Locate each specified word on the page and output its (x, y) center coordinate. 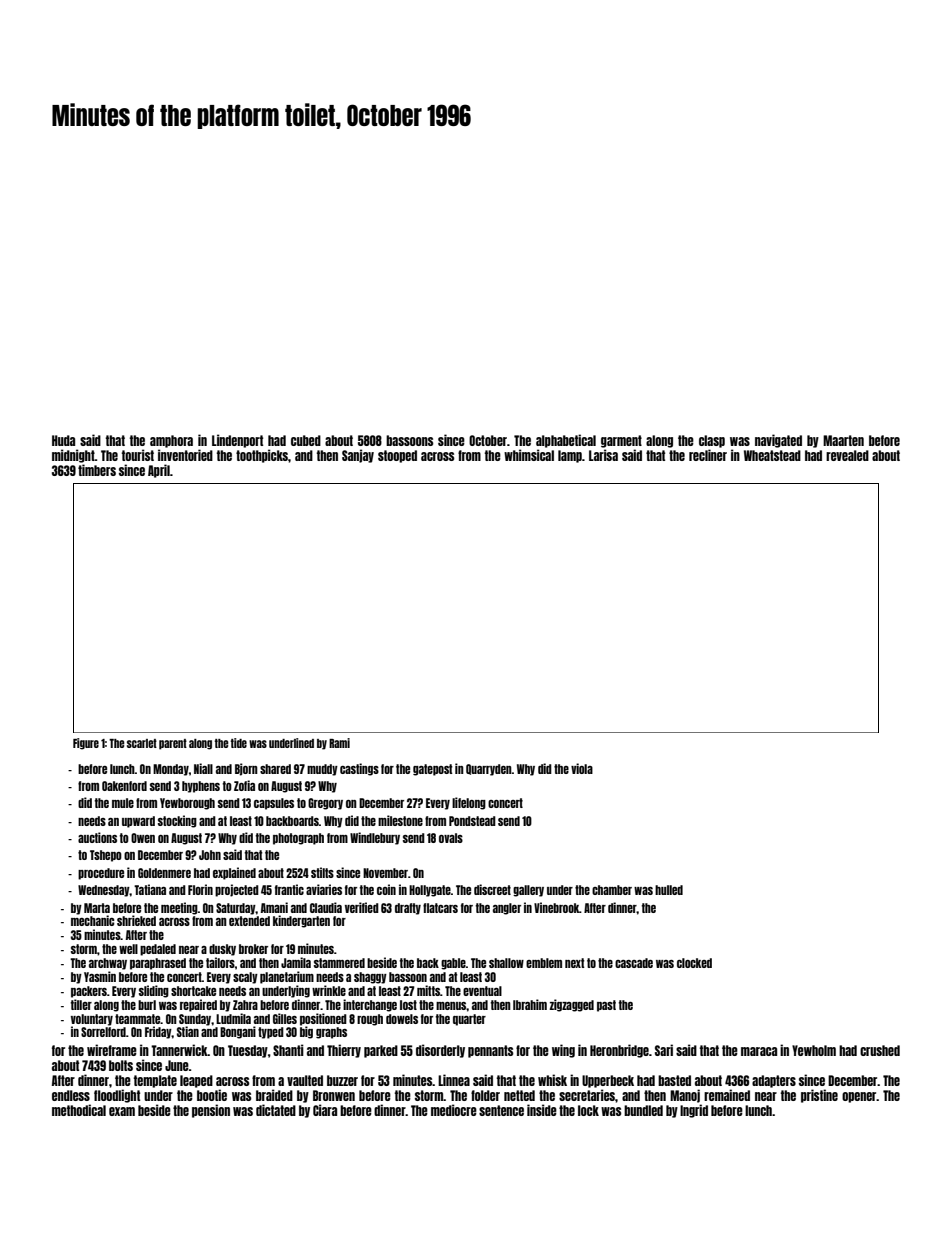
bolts (121, 1065)
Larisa (603, 455)
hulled (669, 890)
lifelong (469, 803)
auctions (97, 837)
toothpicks (262, 456)
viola (582, 768)
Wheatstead (772, 455)
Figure (86, 744)
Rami (339, 743)
